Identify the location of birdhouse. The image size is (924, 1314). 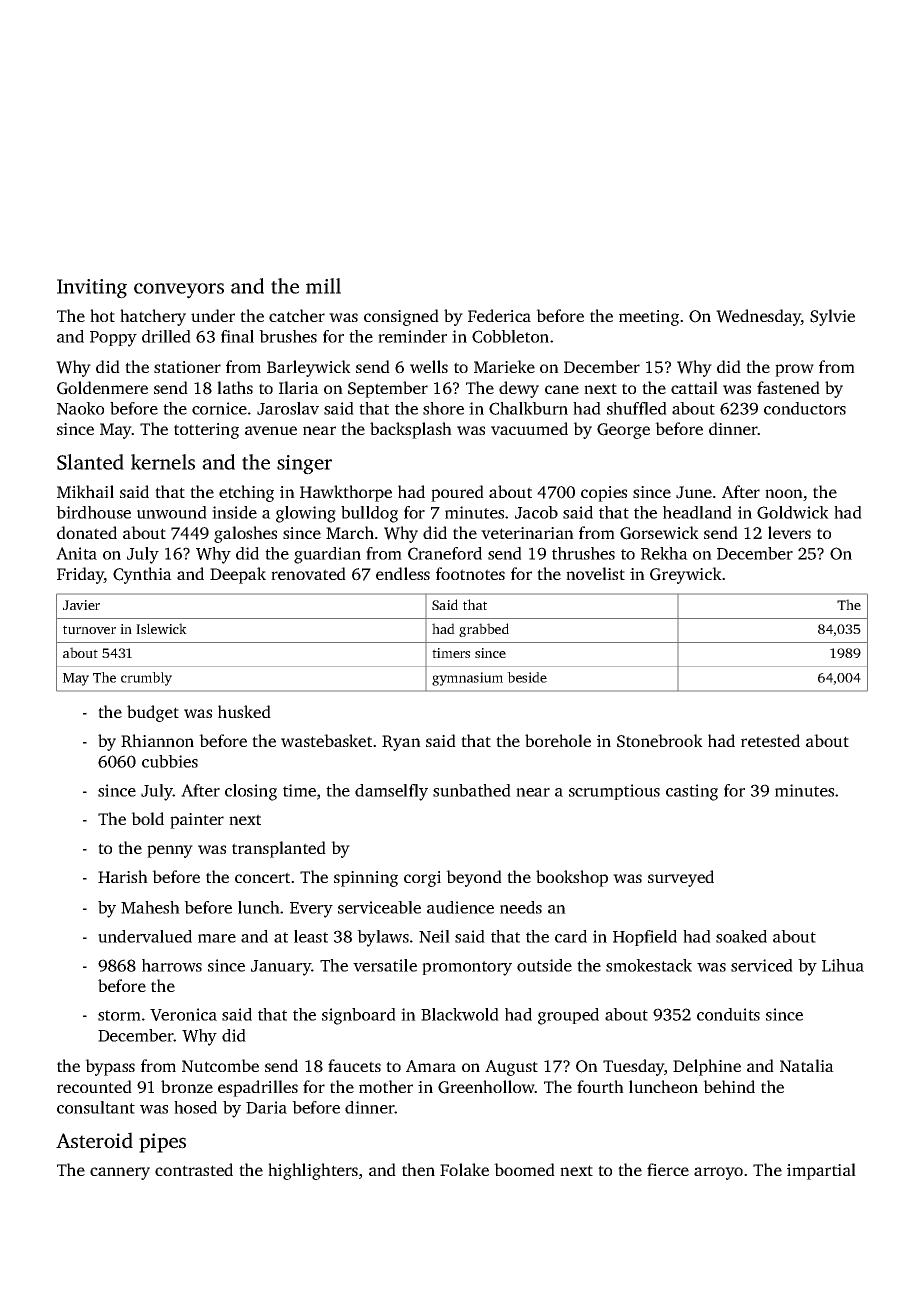
(93, 512).
